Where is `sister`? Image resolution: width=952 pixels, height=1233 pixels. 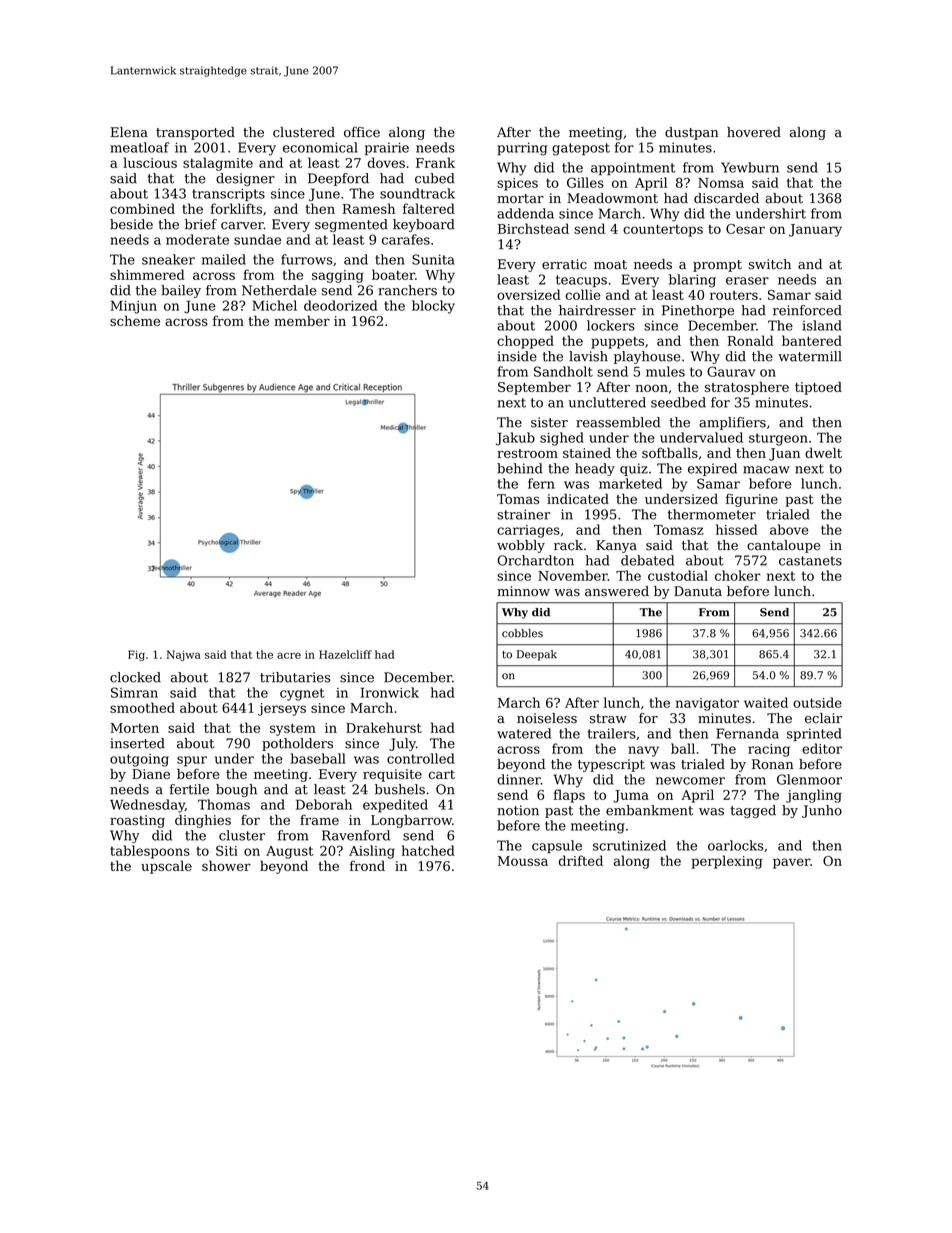
sister is located at coordinates (549, 422).
